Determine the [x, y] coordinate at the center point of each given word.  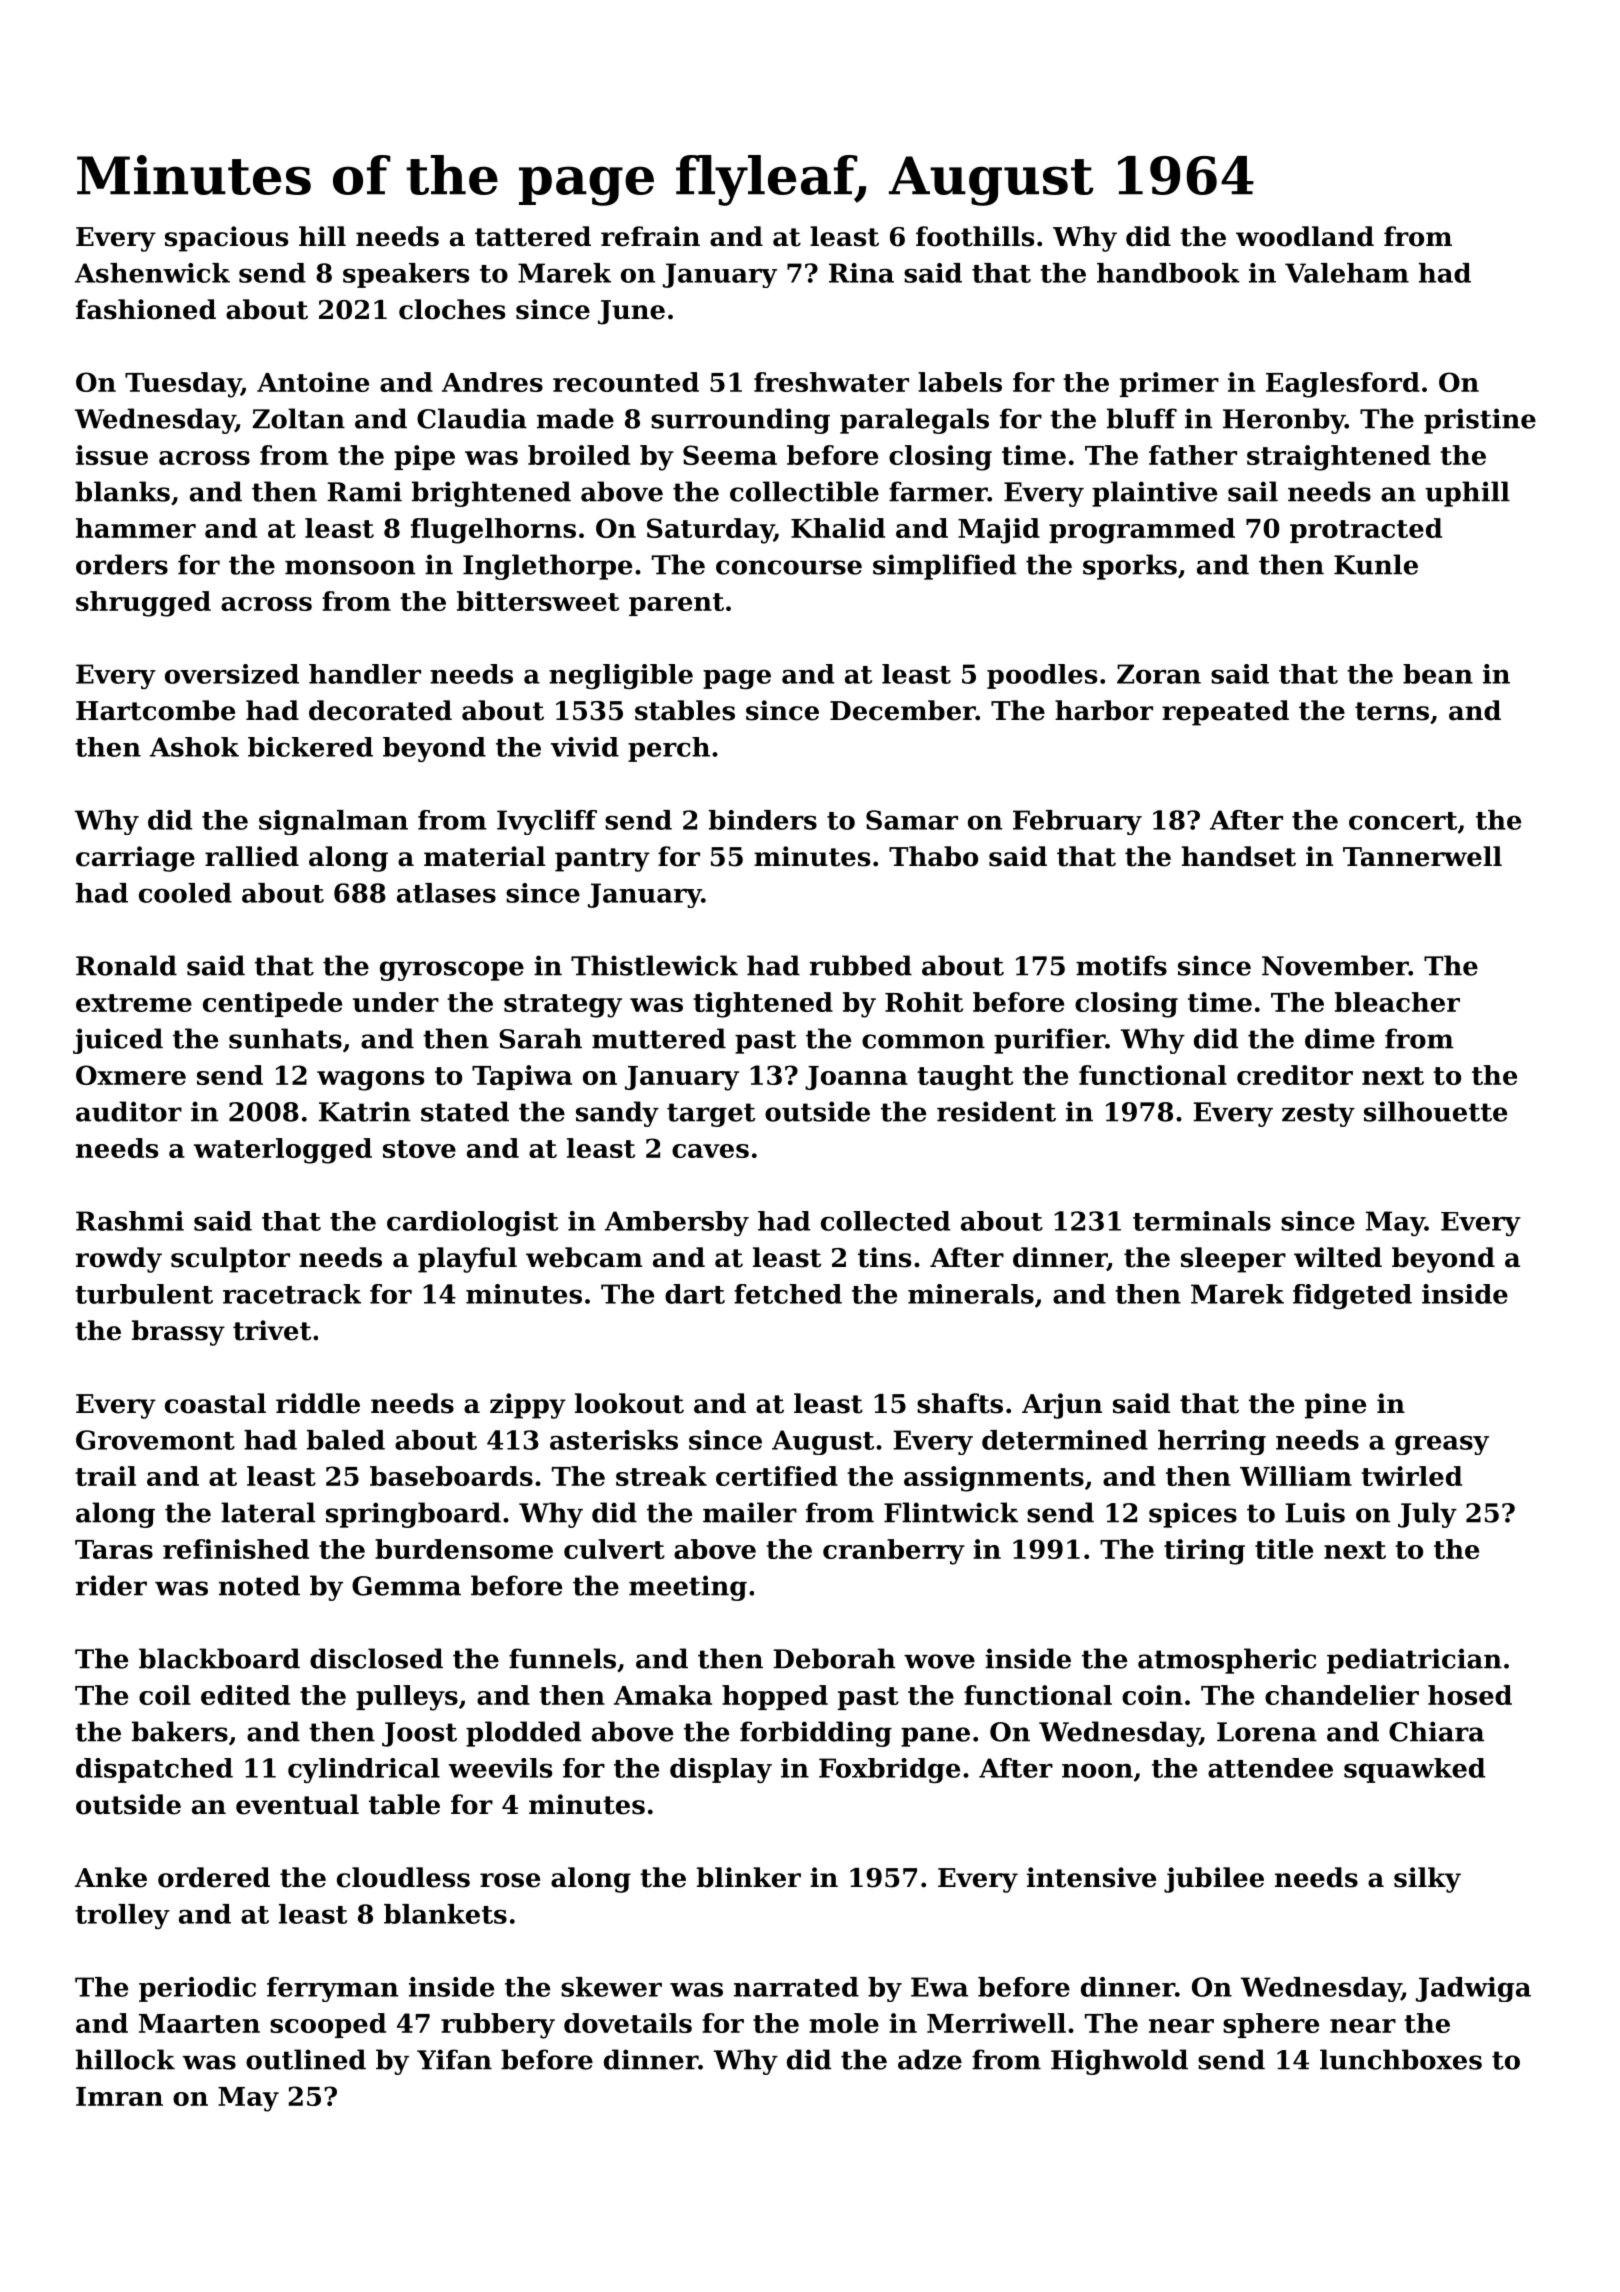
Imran [119, 2096]
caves [710, 1151]
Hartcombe [155, 710]
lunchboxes [1401, 2059]
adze [930, 2059]
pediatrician [1414, 1661]
